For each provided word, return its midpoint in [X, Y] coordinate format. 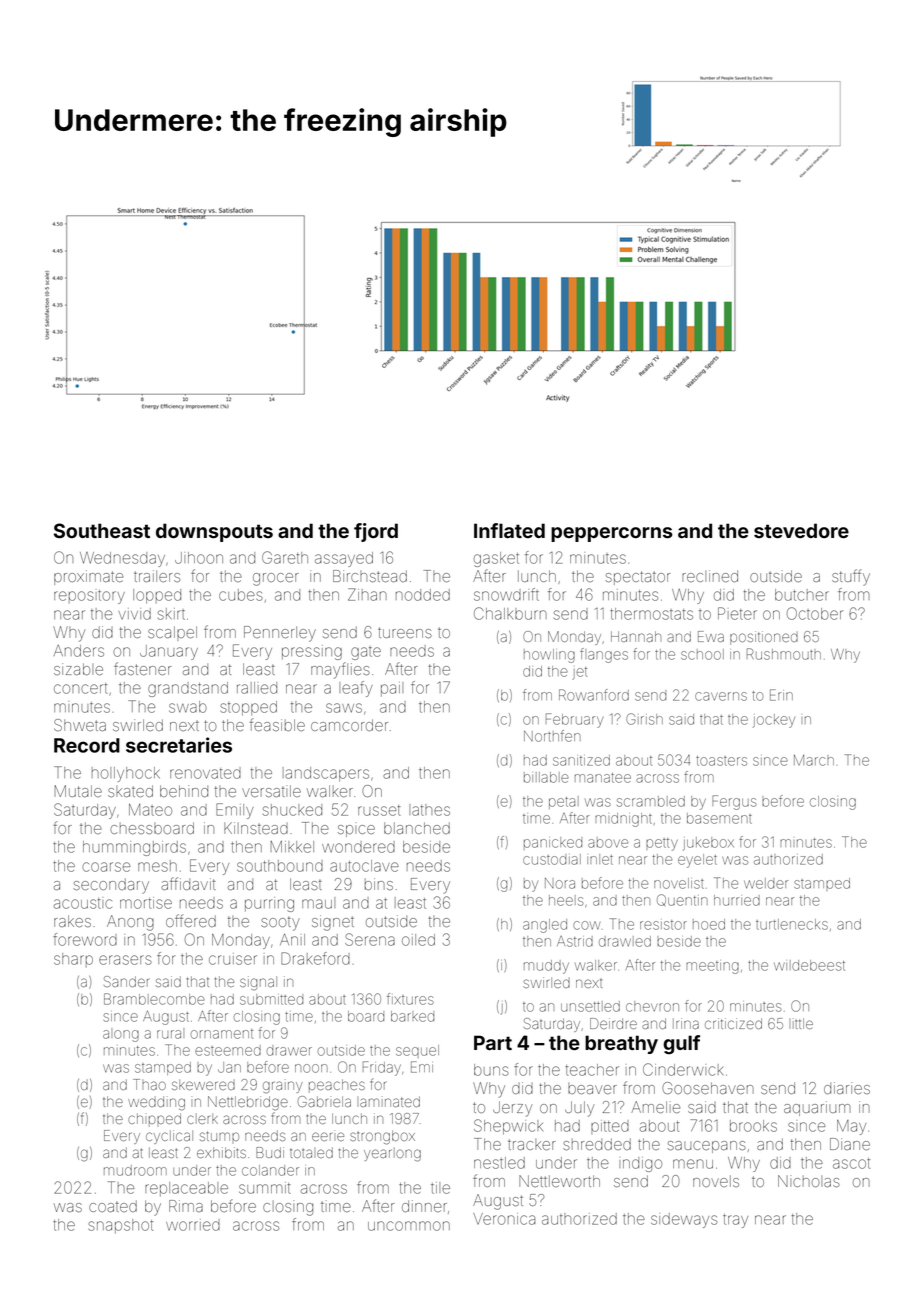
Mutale [78, 791]
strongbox [382, 1137]
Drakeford [315, 958]
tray [735, 1221]
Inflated [509, 530]
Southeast [102, 531]
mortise [146, 903]
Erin [781, 695]
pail [392, 689]
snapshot [120, 1226]
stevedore [801, 530]
